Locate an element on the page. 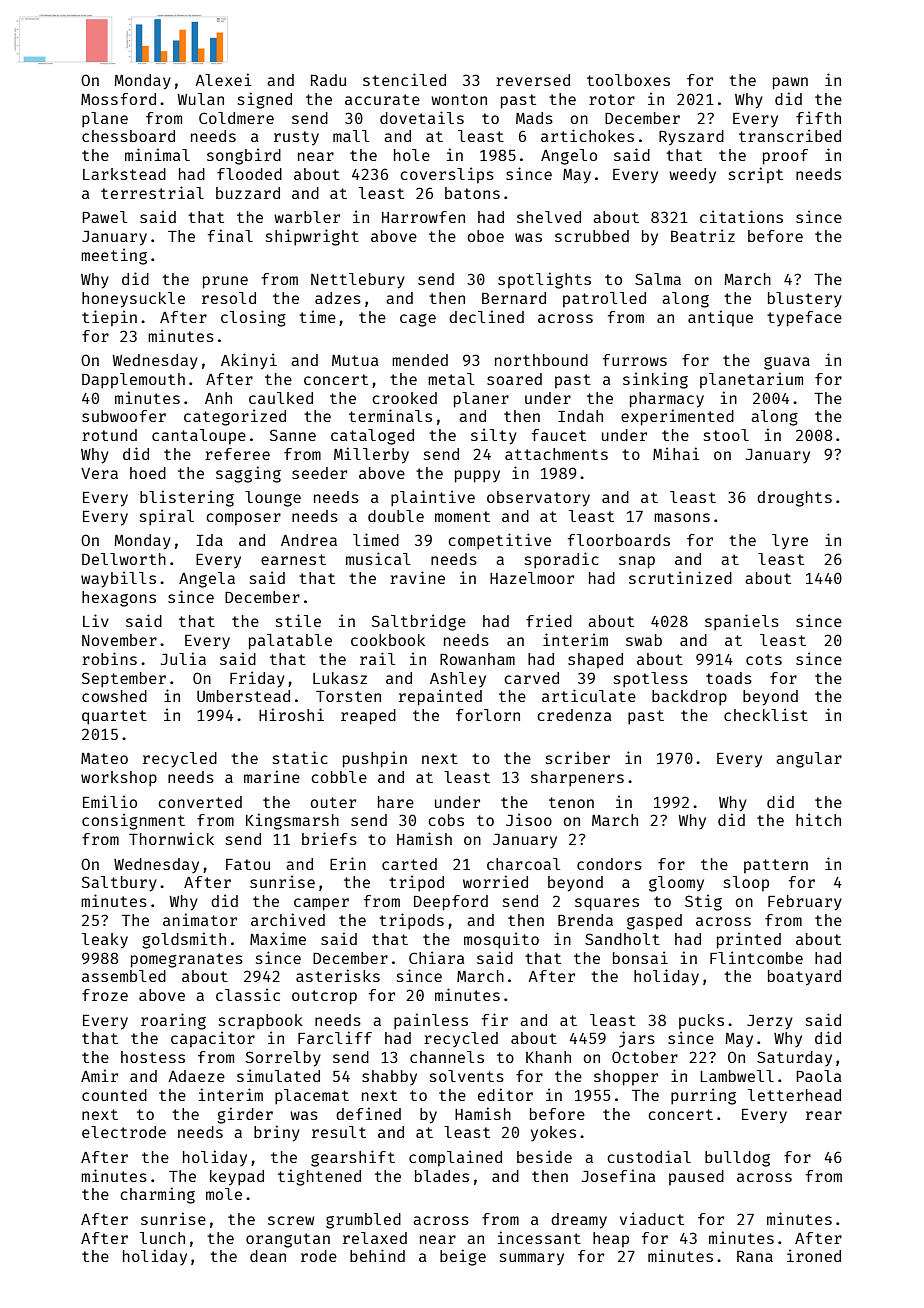  charming is located at coordinates (157, 1195).
